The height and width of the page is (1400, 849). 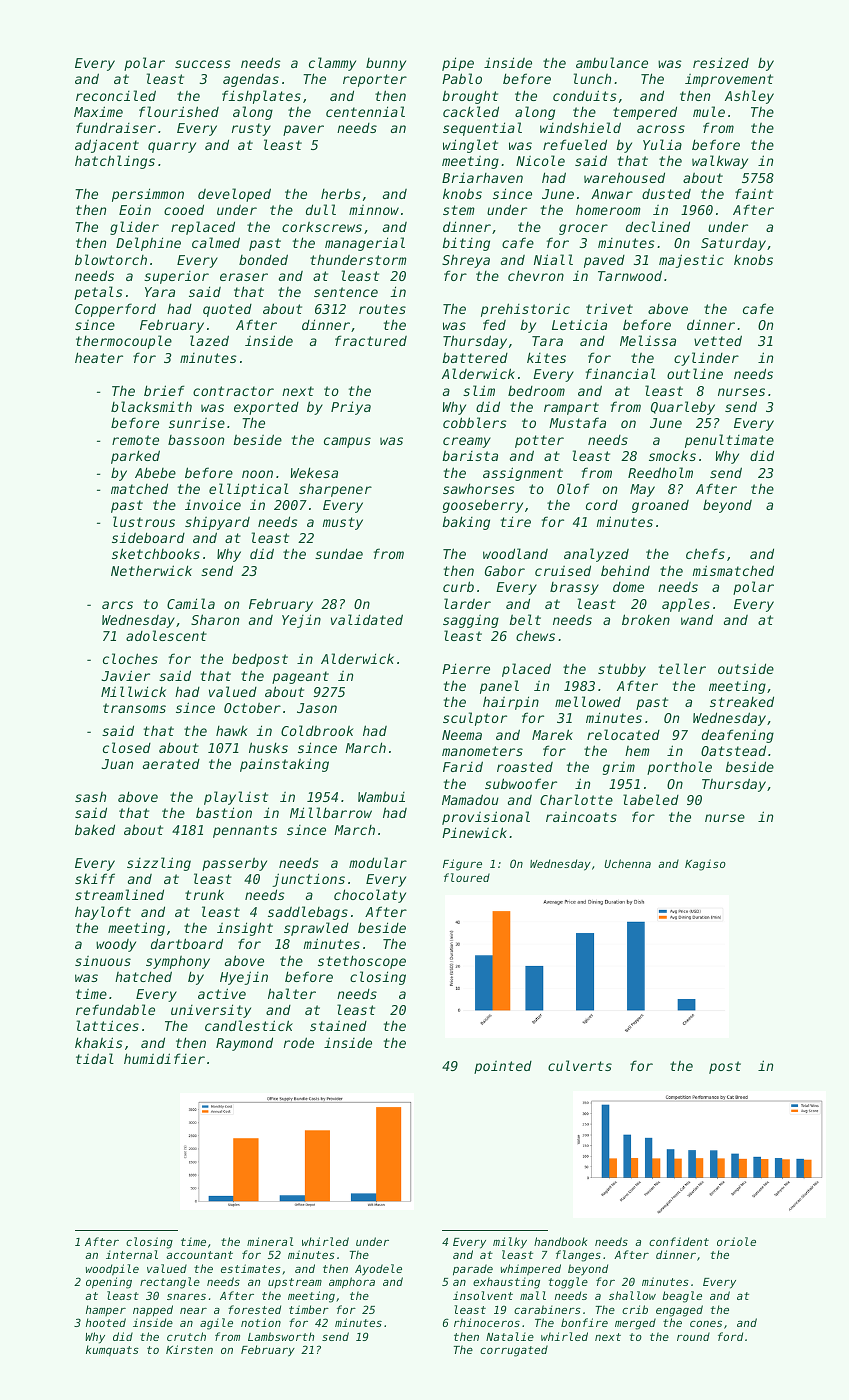 I want to click on trivet, so click(x=609, y=308).
